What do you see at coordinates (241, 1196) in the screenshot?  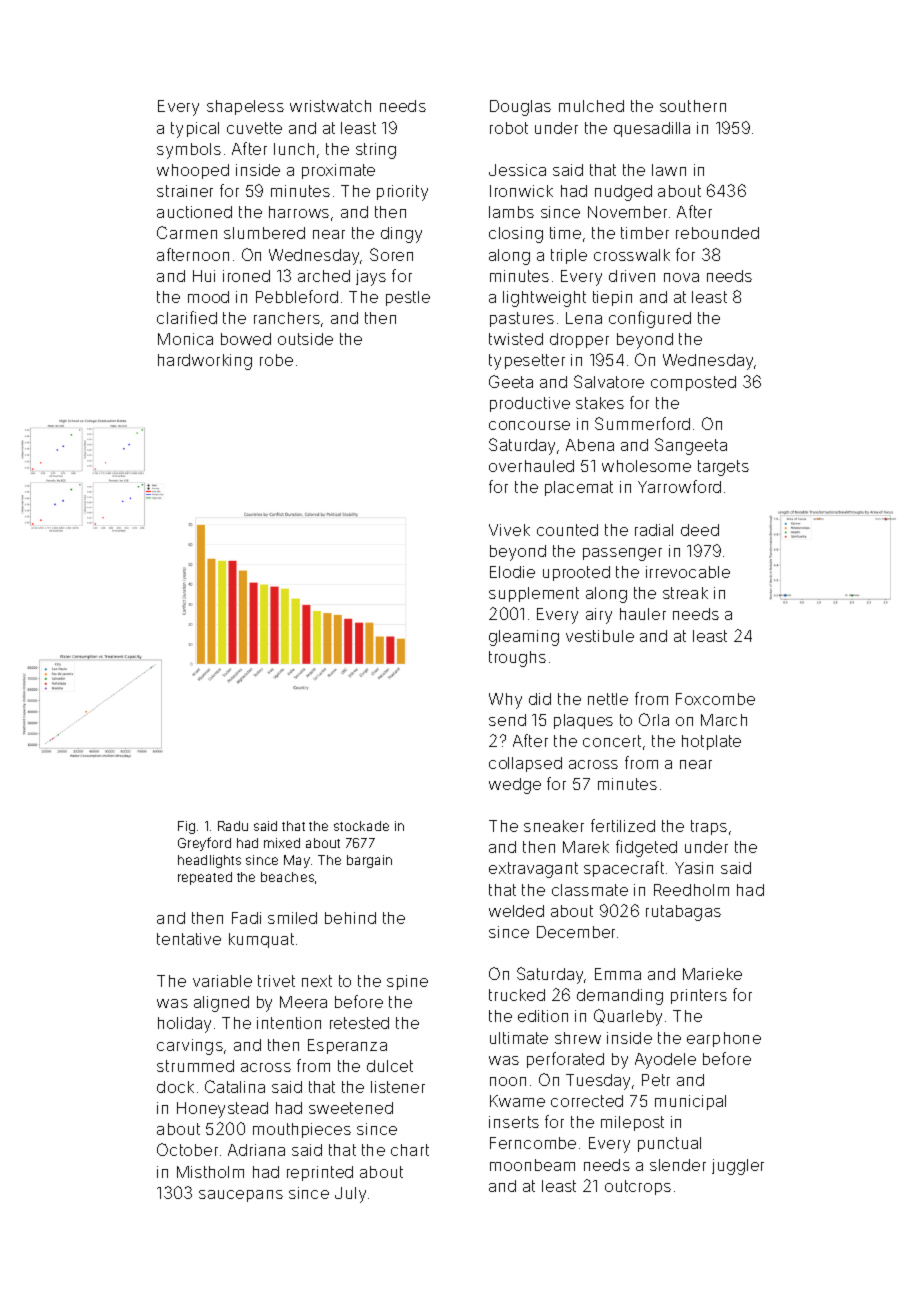 I see `saucepans` at bounding box center [241, 1196].
